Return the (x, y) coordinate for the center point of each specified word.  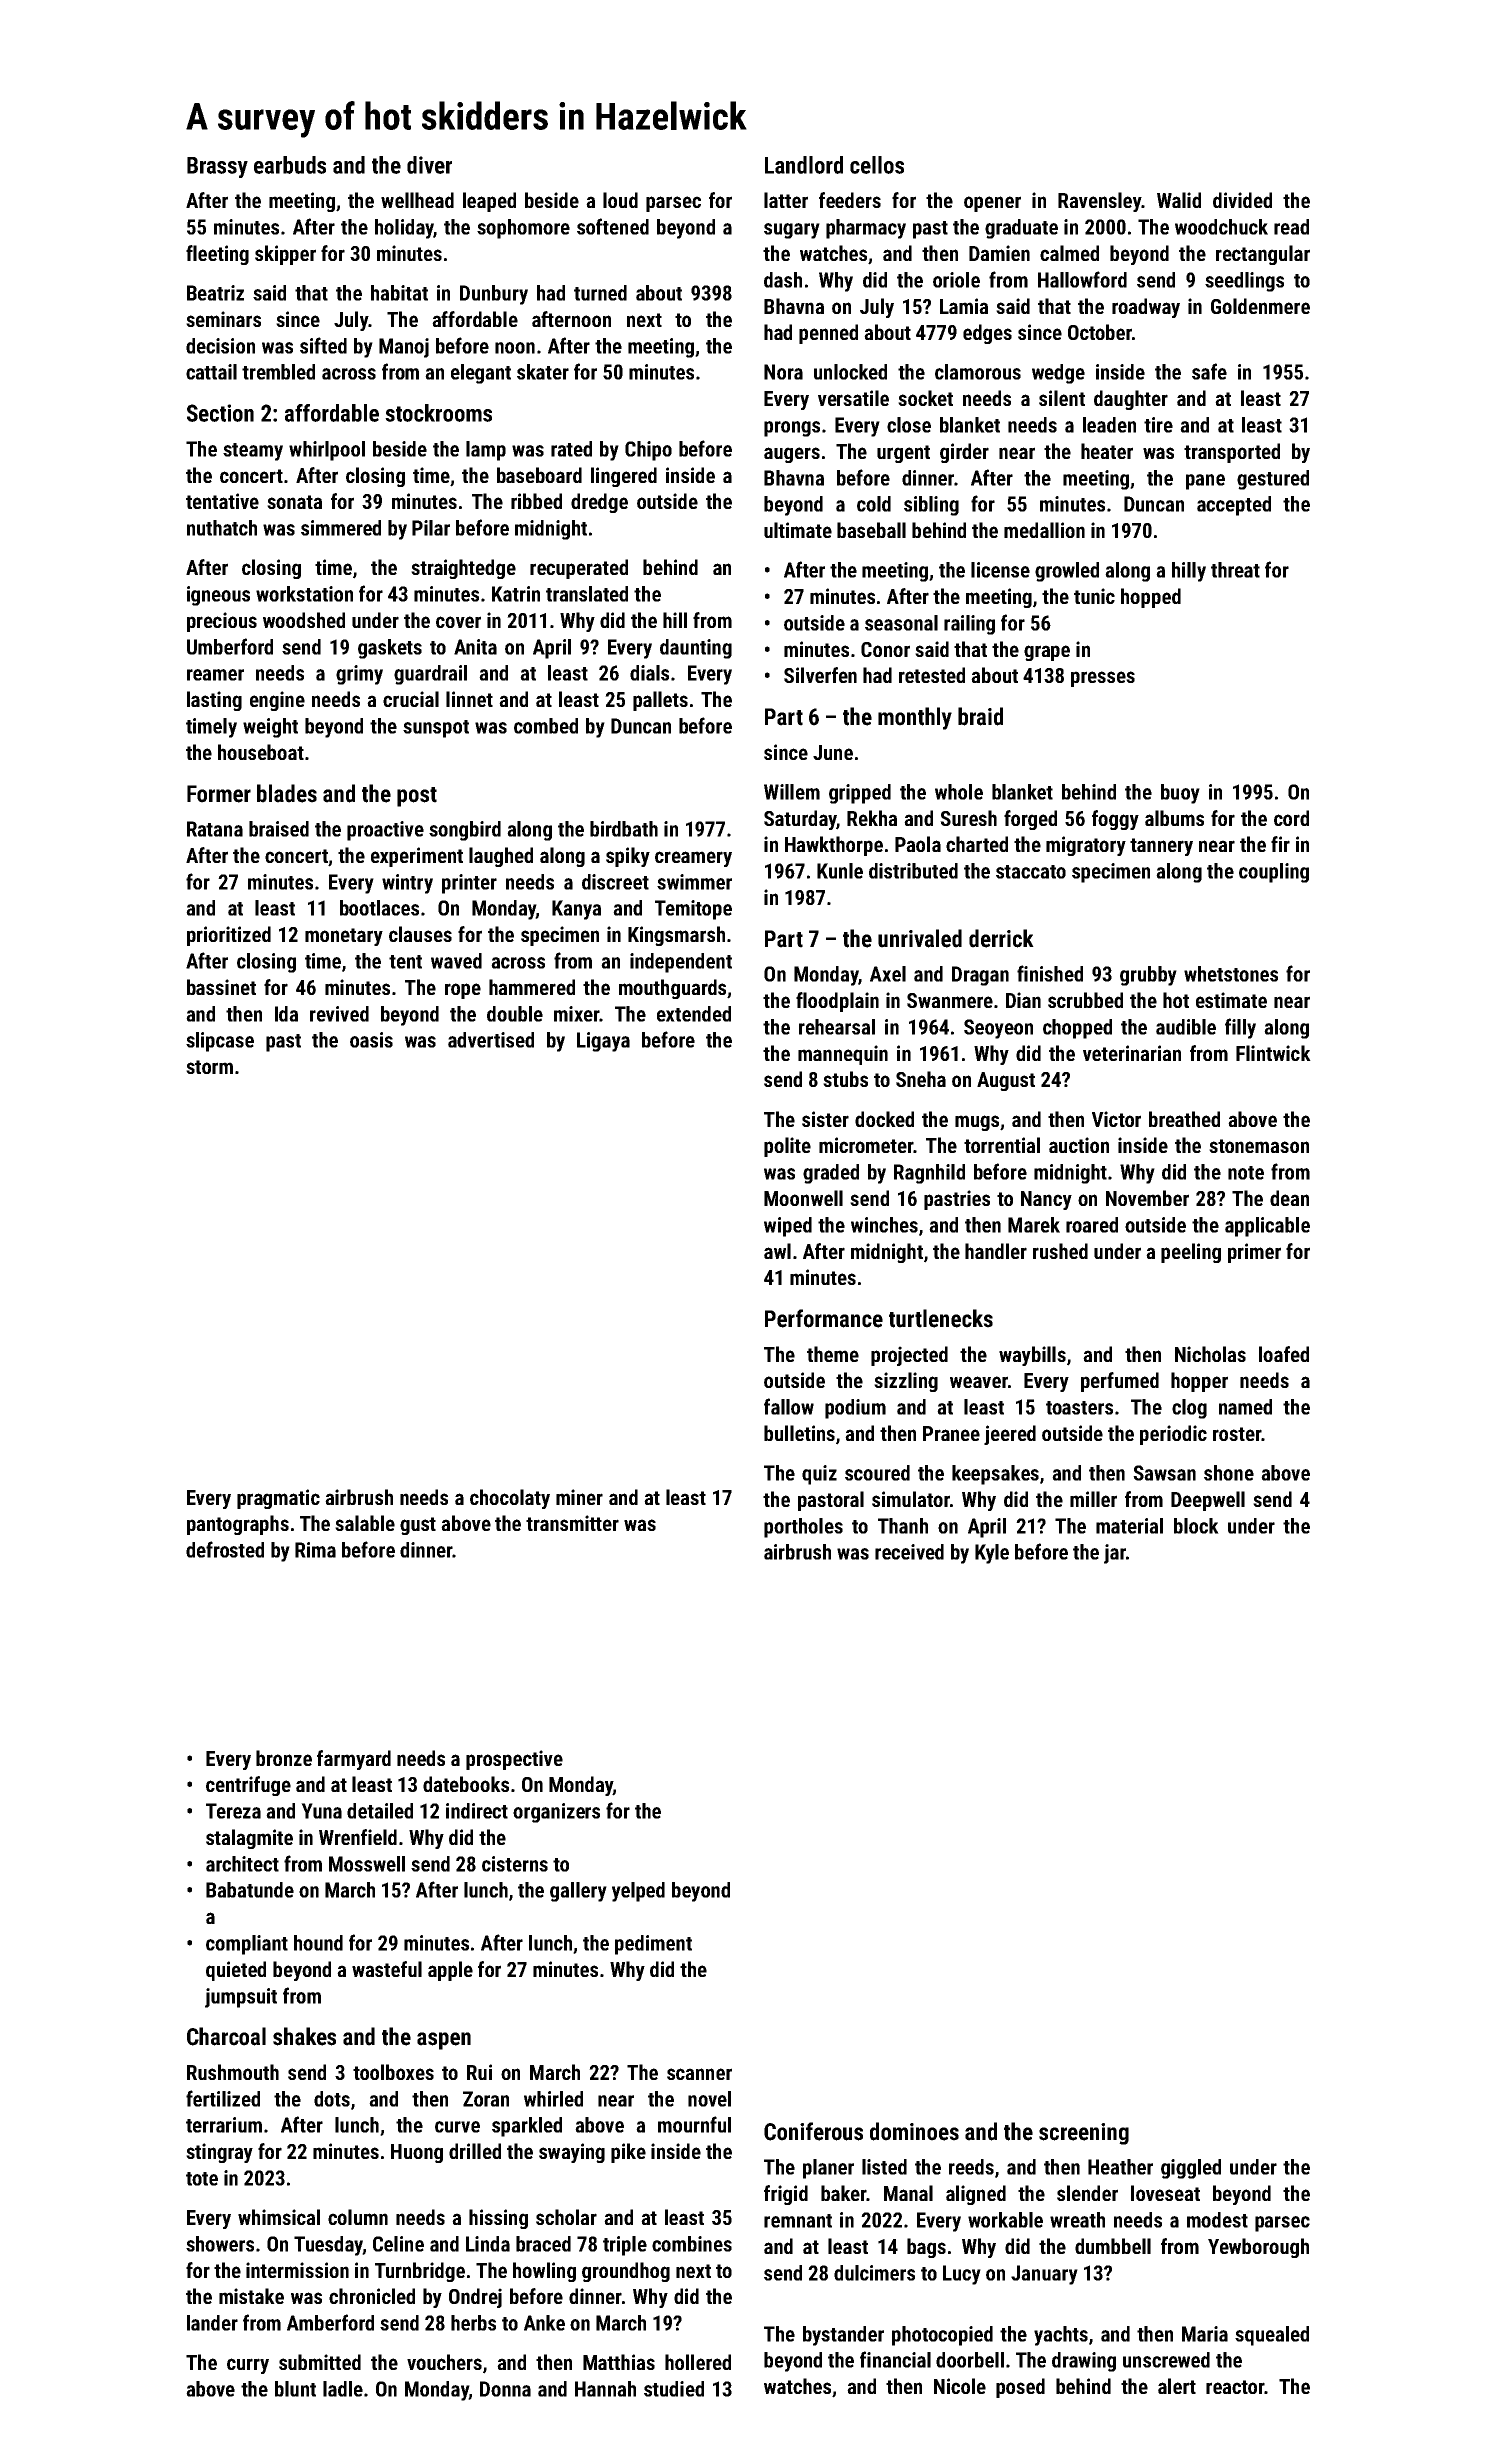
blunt (295, 2389)
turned (600, 293)
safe (1209, 371)
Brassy (217, 167)
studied (674, 2389)
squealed (1272, 2336)
